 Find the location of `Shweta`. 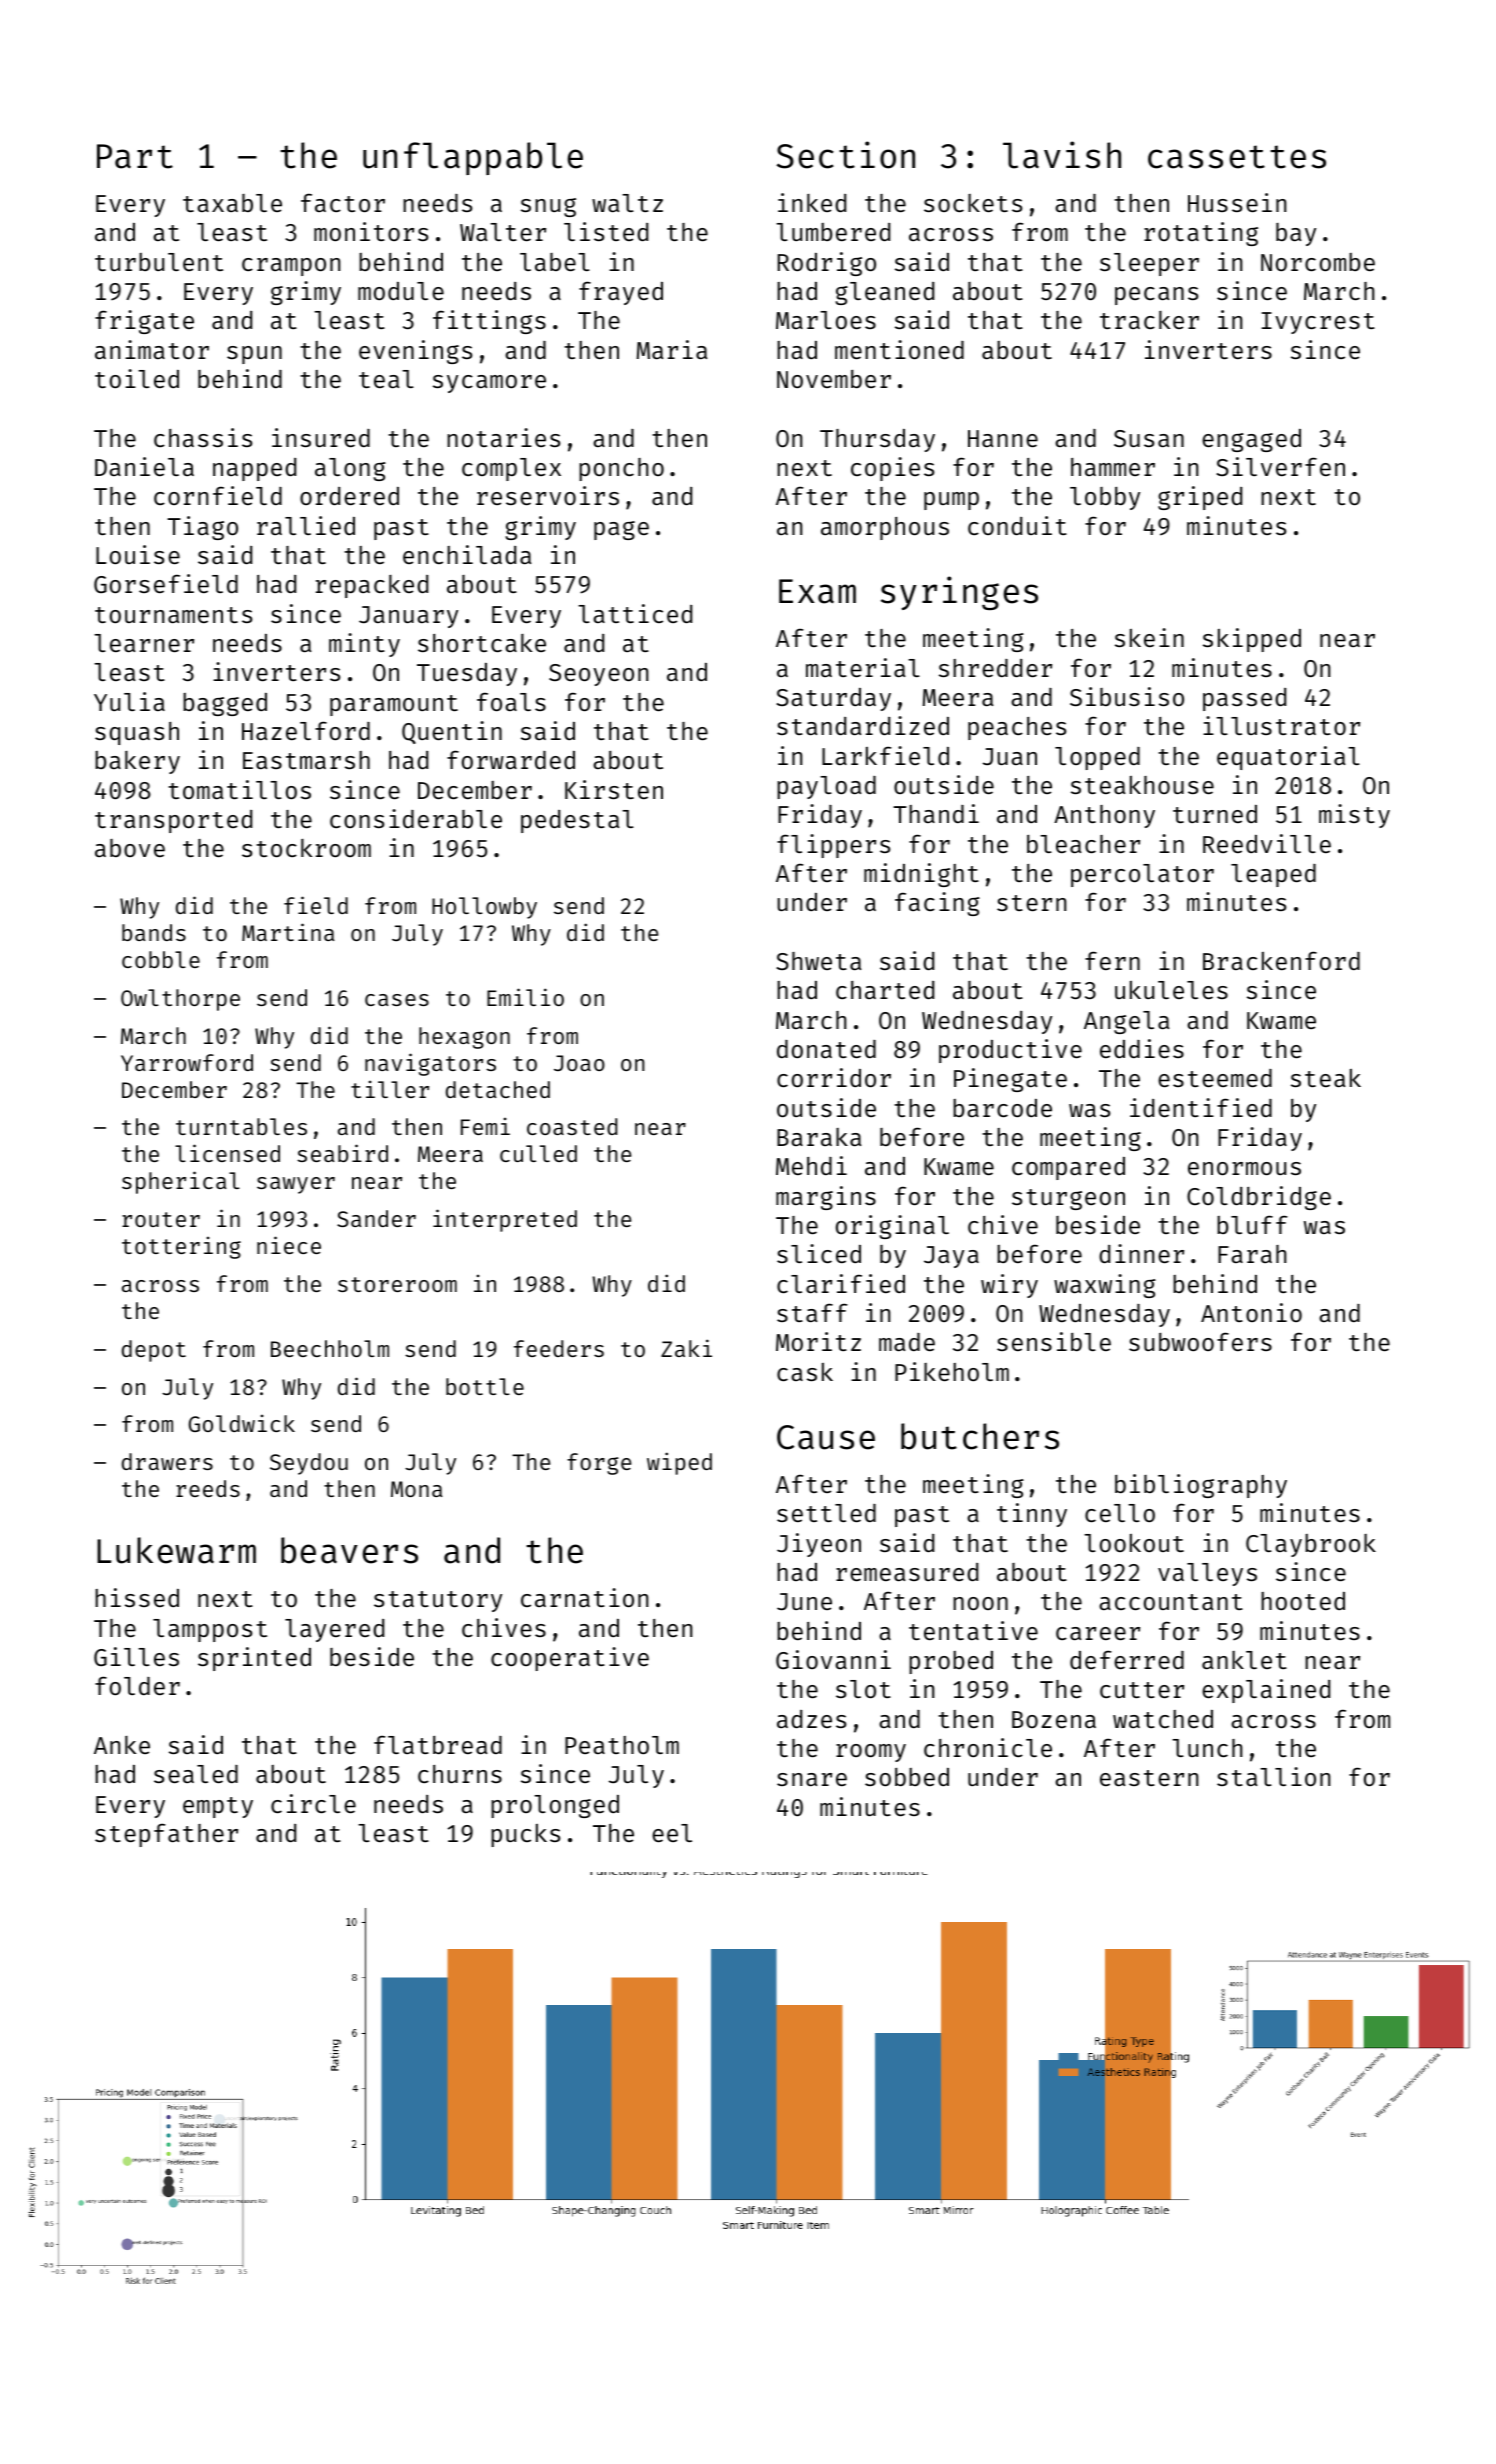

Shweta is located at coordinates (818, 961).
